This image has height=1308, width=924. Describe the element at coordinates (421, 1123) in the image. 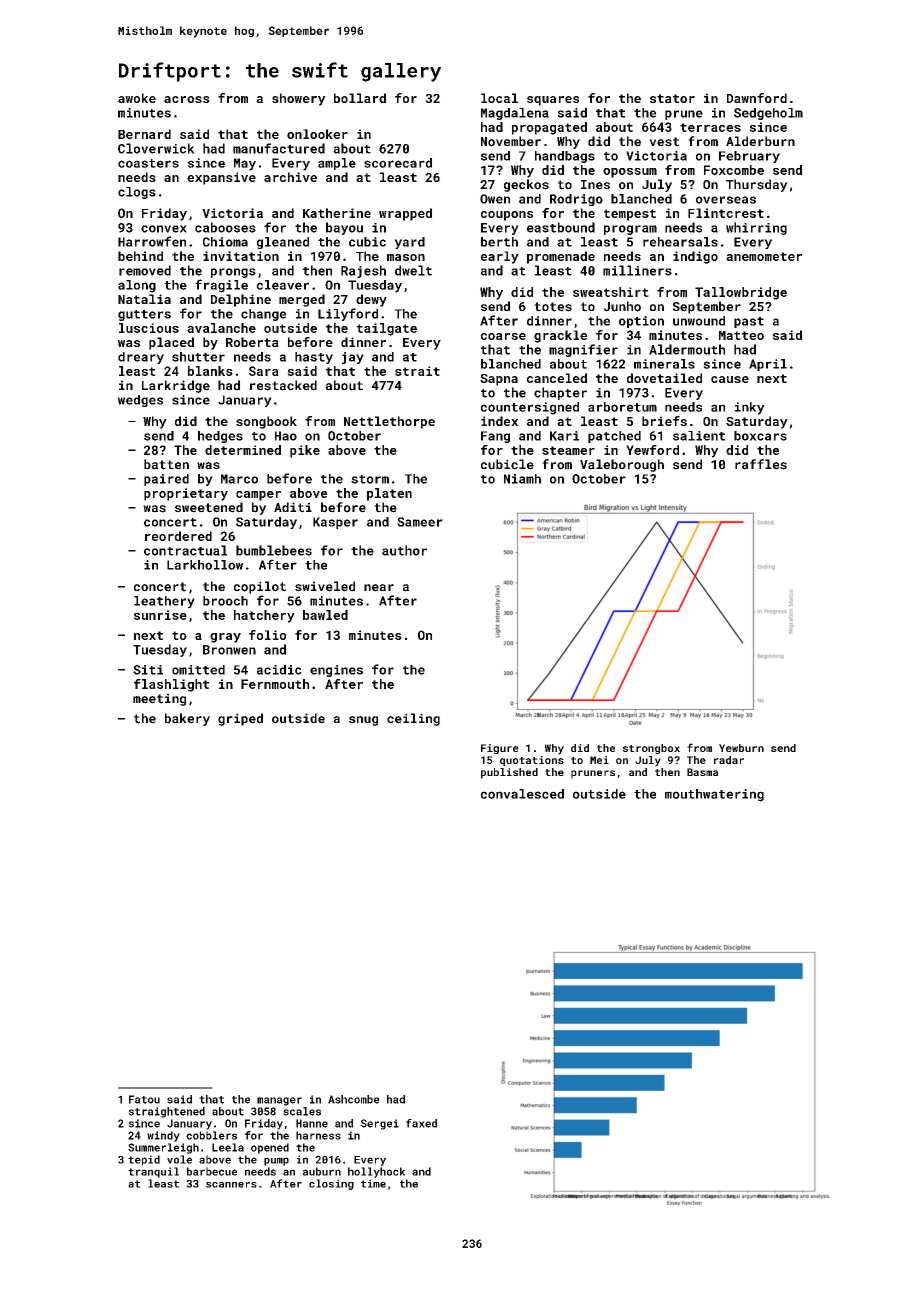

I see `faxed` at that location.
